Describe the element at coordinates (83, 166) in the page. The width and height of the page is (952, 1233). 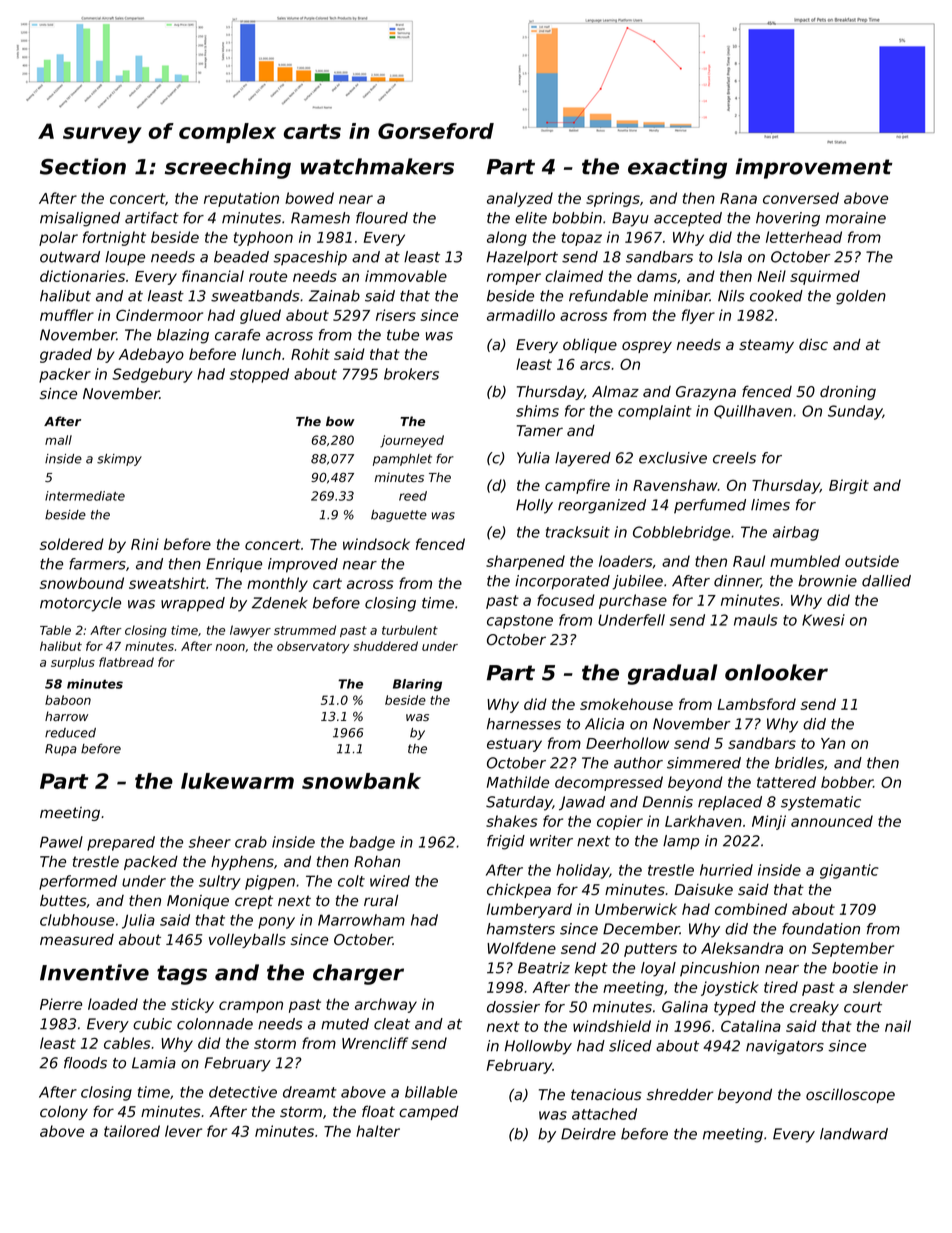
I see `Section` at that location.
